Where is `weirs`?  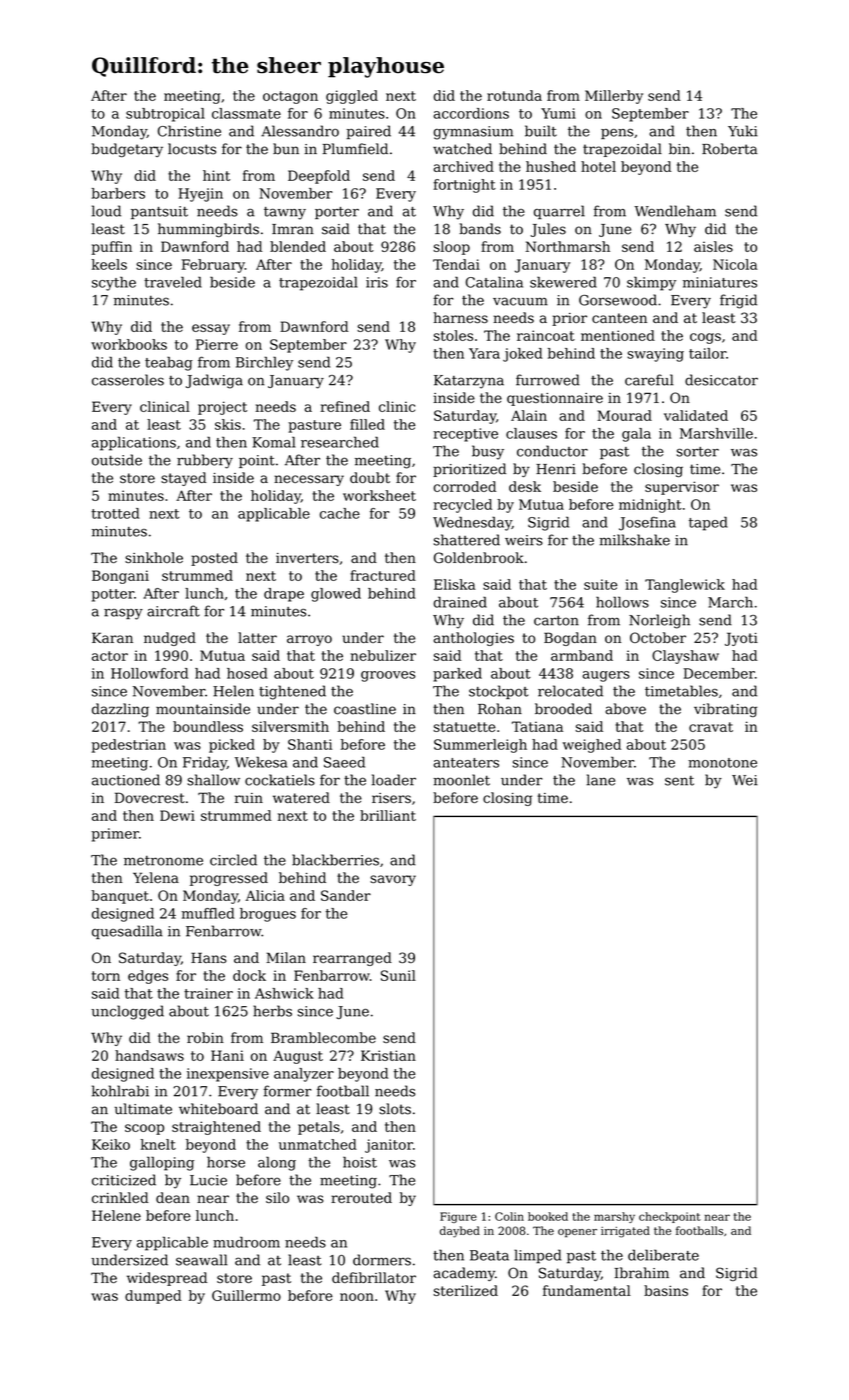 weirs is located at coordinates (524, 540).
